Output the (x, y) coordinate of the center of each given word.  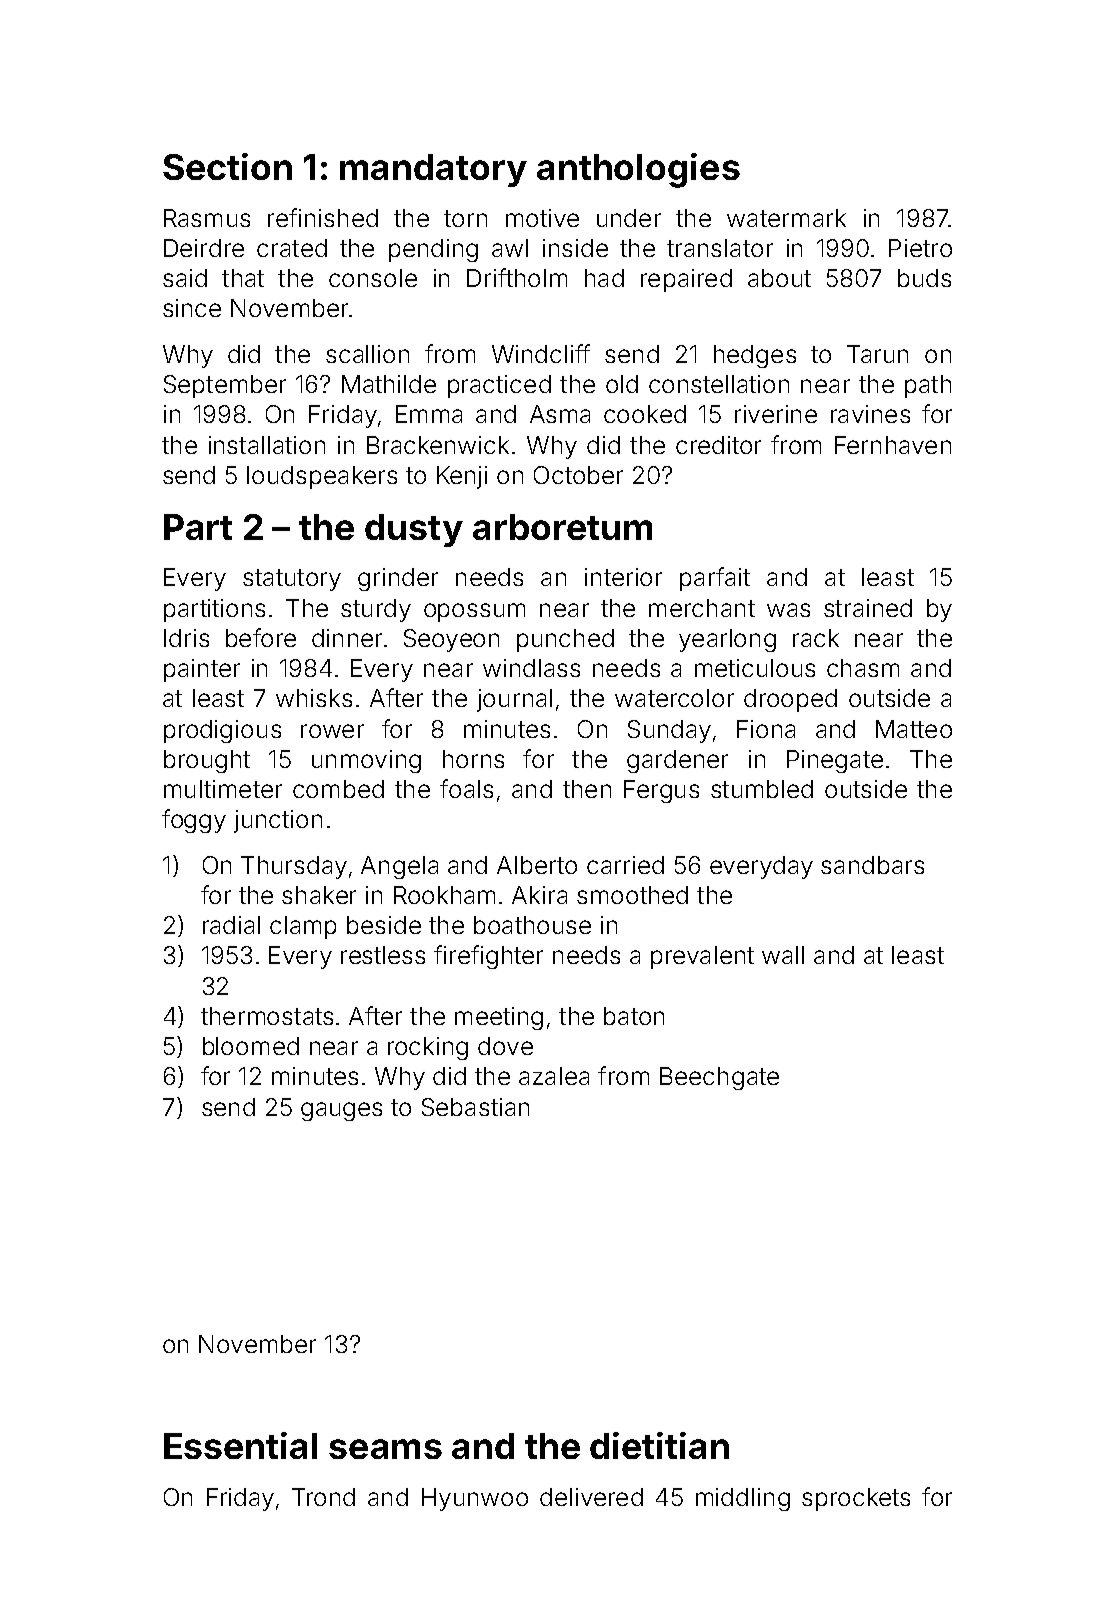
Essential (240, 1445)
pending (433, 250)
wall (783, 955)
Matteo (914, 729)
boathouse (532, 925)
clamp (303, 927)
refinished (323, 217)
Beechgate (719, 1078)
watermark (786, 218)
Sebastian (475, 1107)
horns (473, 759)
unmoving (366, 761)
